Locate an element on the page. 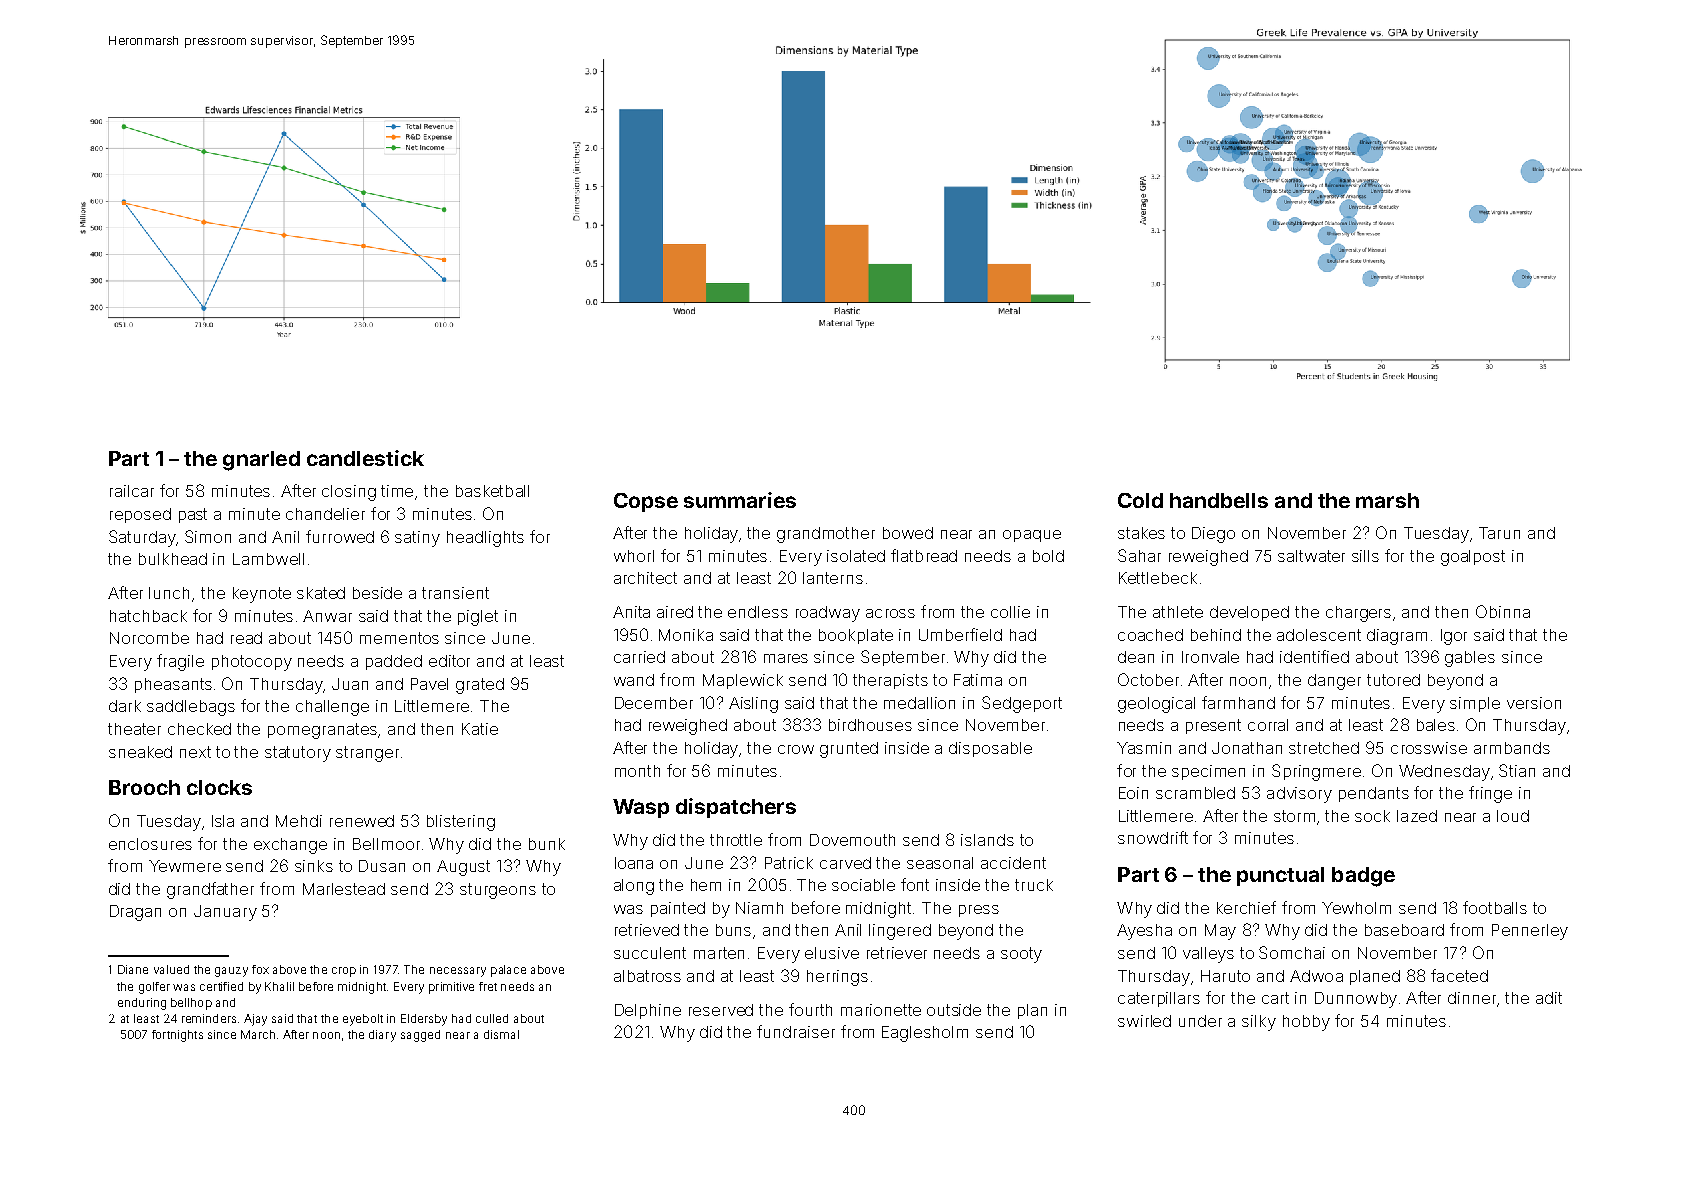 The height and width of the image is (1191, 1684). goalpost is located at coordinates (1473, 558).
